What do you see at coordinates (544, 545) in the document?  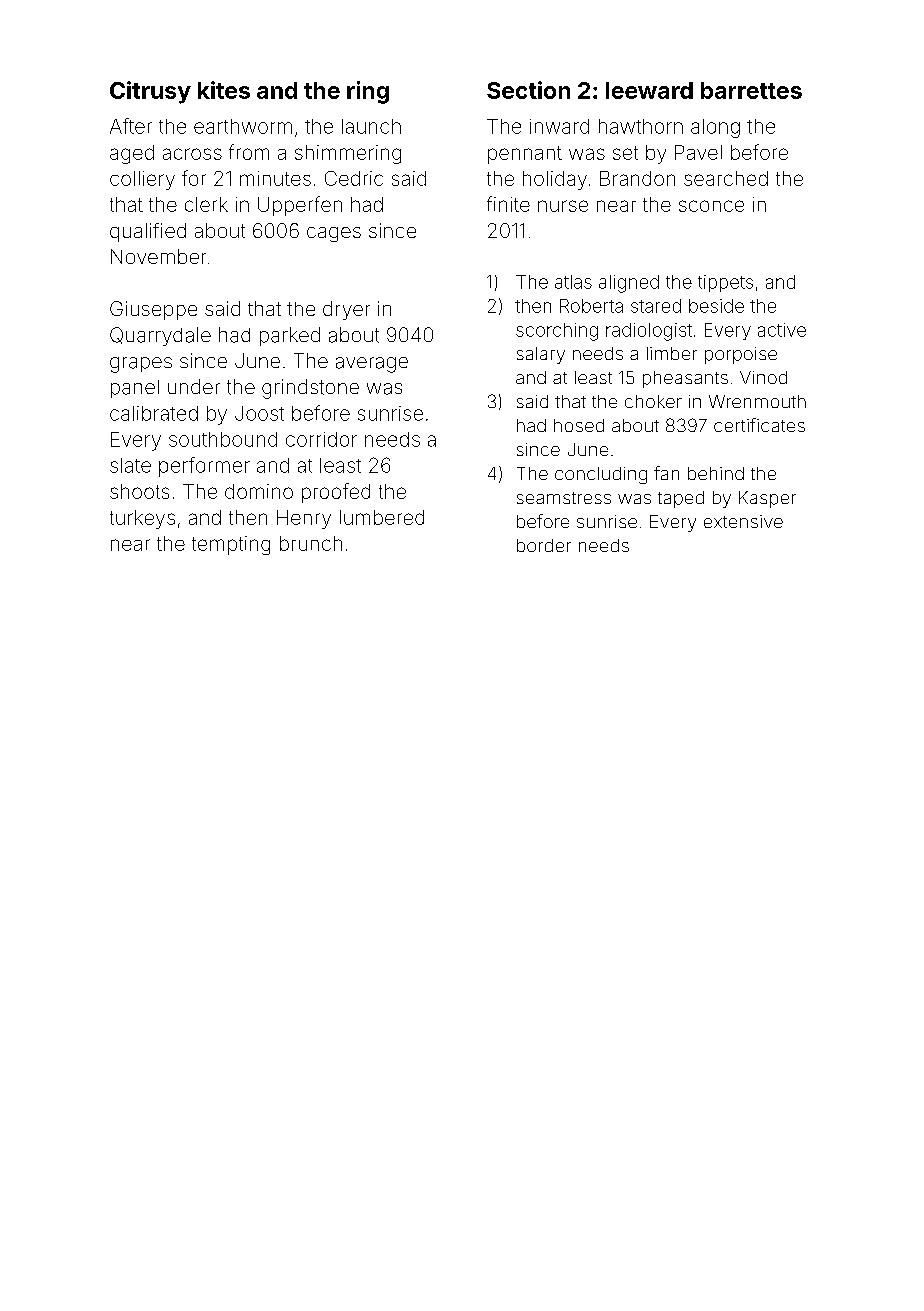 I see `border` at bounding box center [544, 545].
